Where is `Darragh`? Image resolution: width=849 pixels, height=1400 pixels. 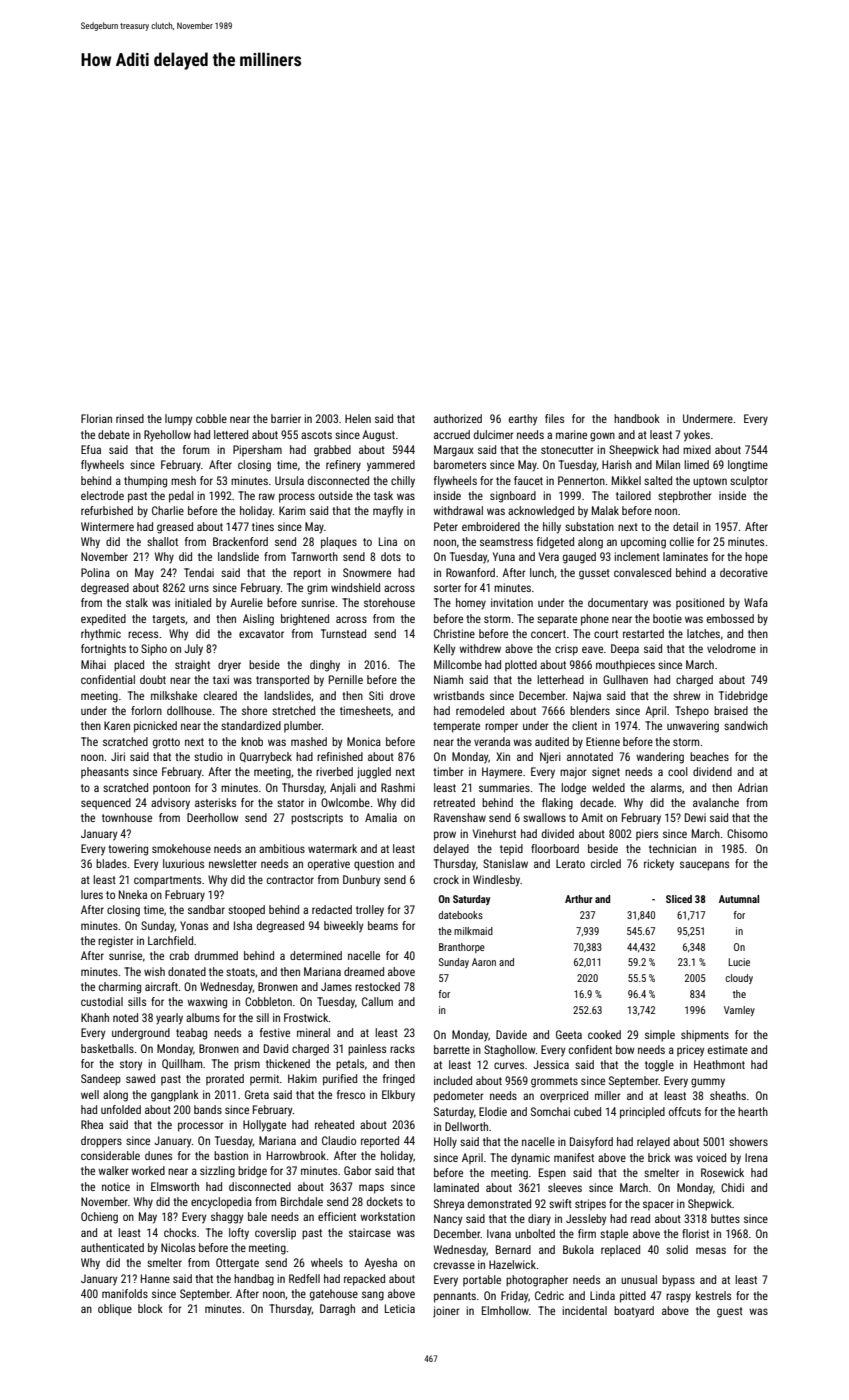 Darragh is located at coordinates (337, 1310).
